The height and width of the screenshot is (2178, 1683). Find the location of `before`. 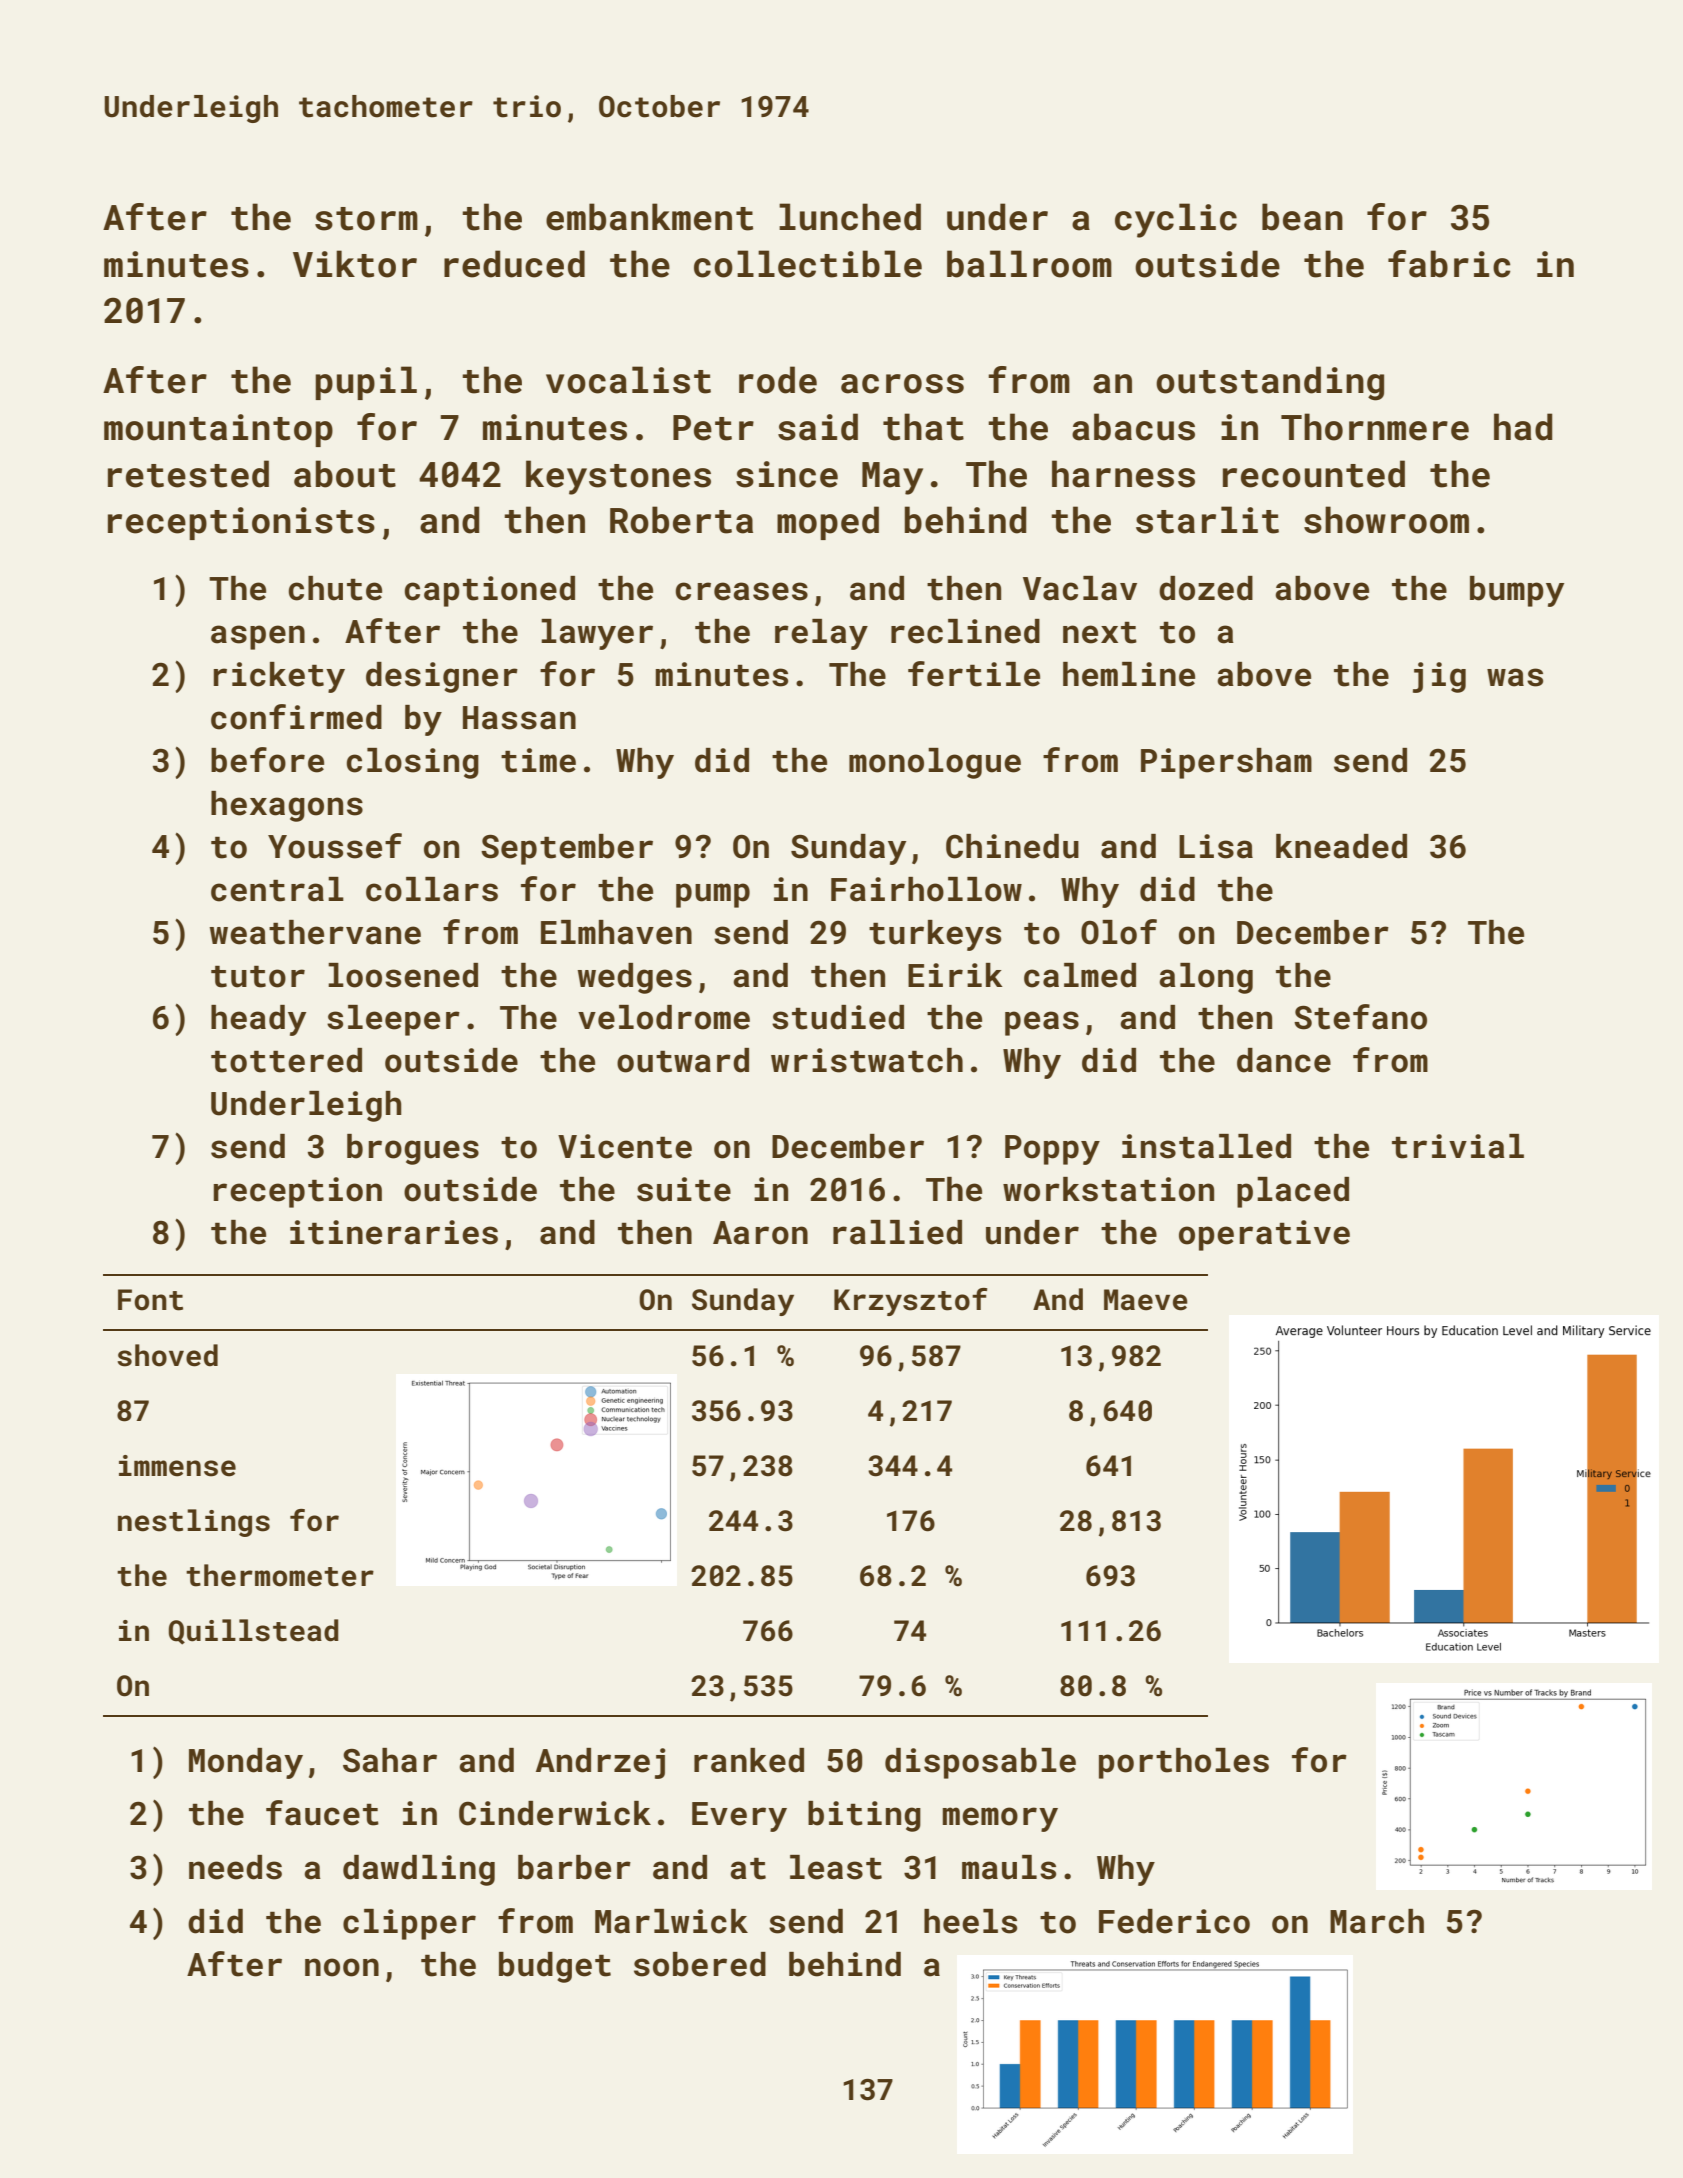

before is located at coordinates (267, 760).
